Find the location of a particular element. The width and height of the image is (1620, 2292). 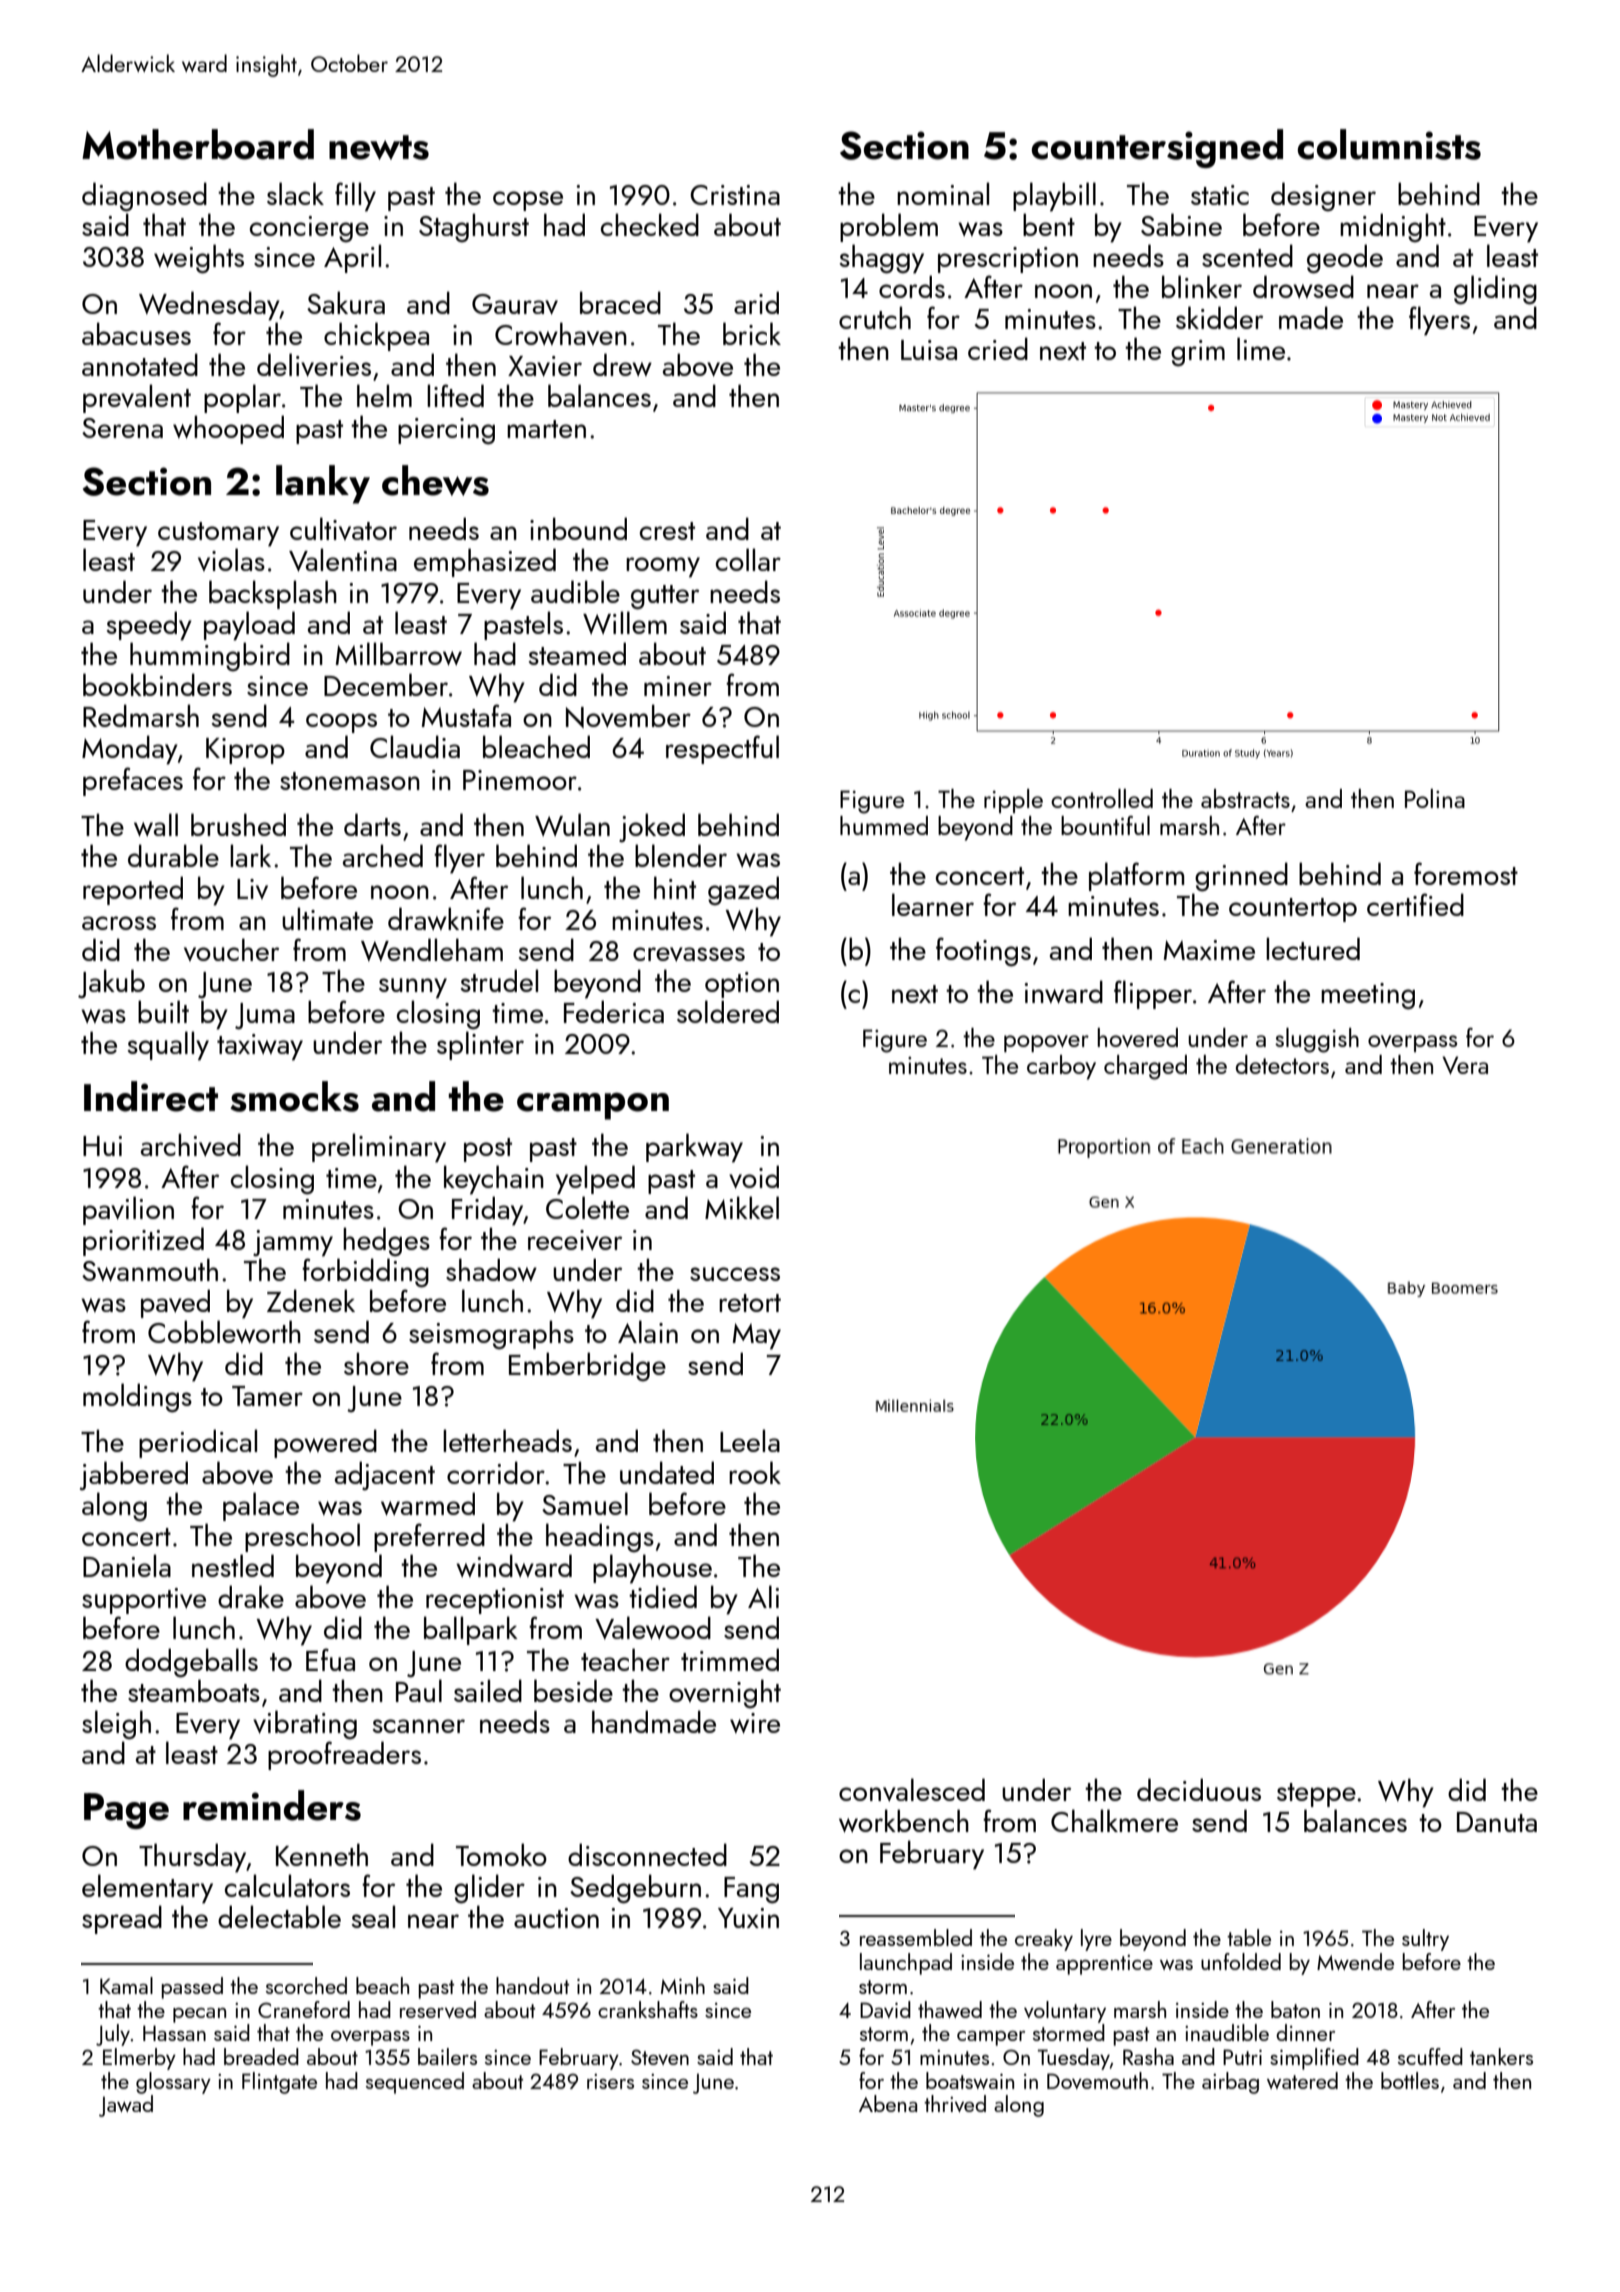

crevasses is located at coordinates (689, 954).
